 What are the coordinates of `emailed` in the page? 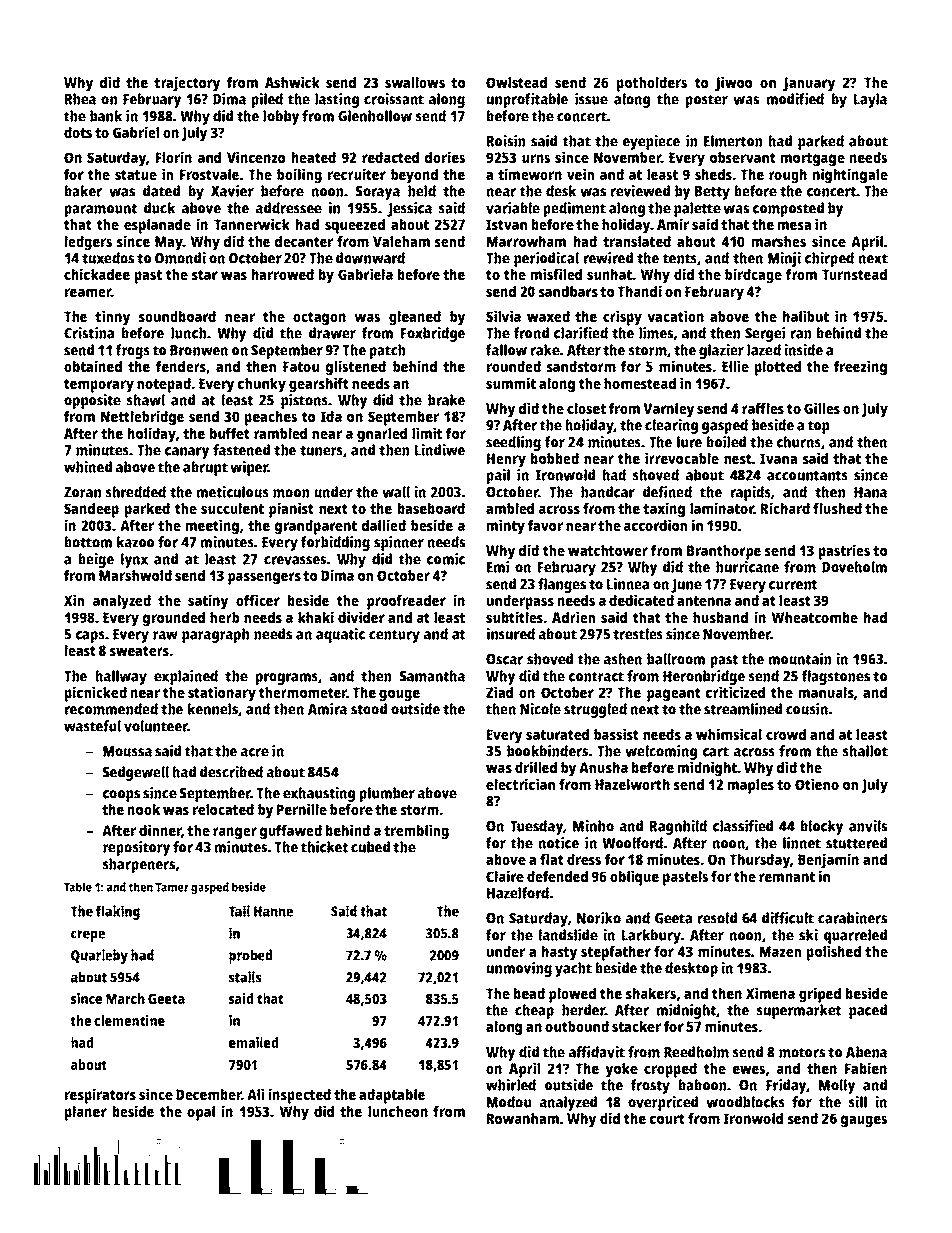 It's located at (253, 1042).
